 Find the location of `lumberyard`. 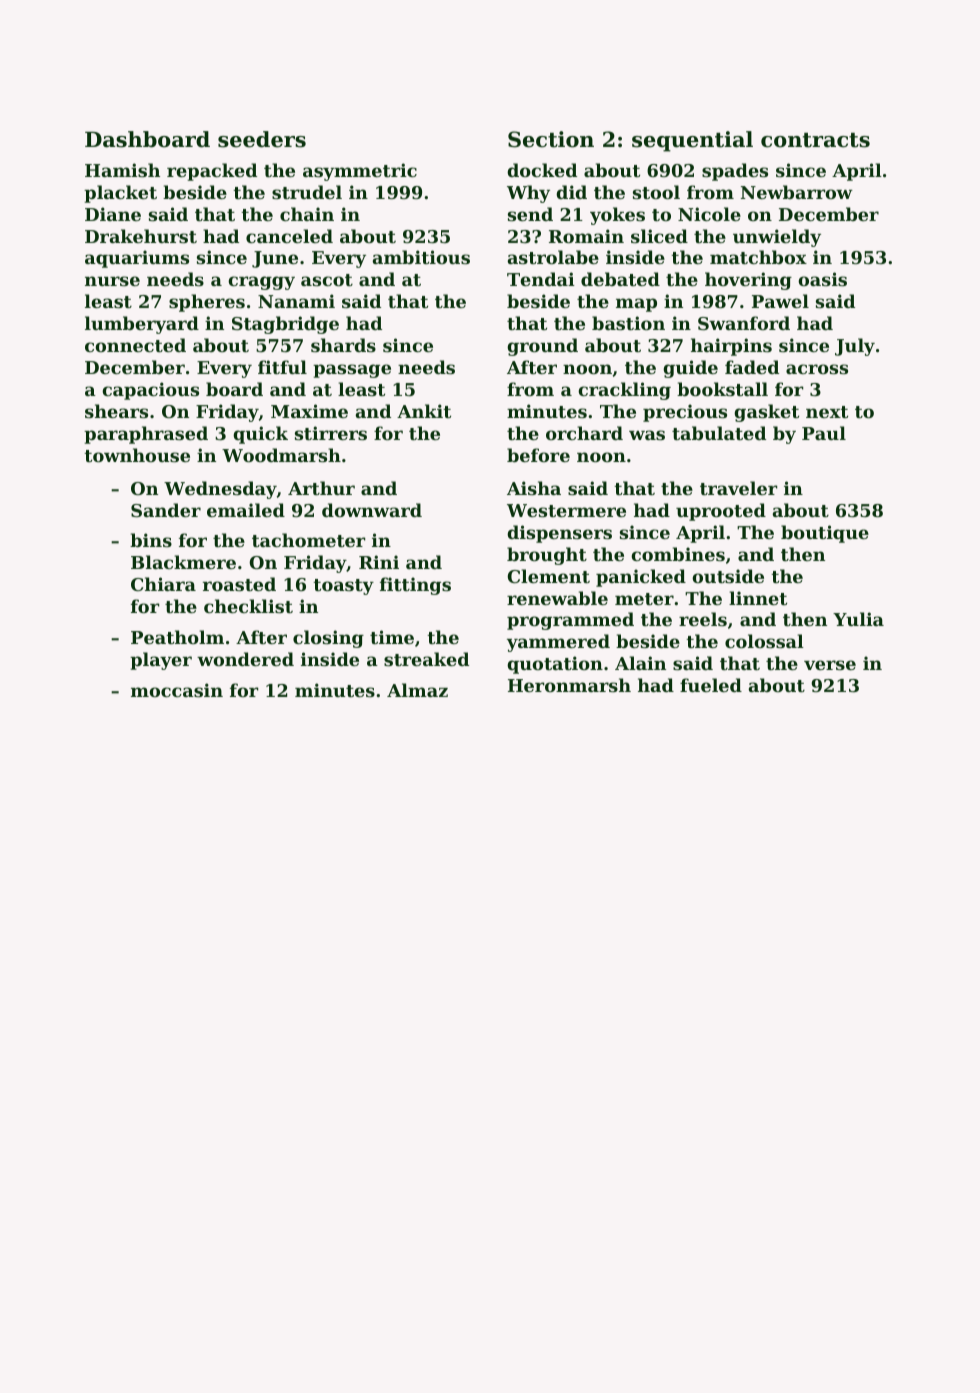

lumberyard is located at coordinates (142, 325).
